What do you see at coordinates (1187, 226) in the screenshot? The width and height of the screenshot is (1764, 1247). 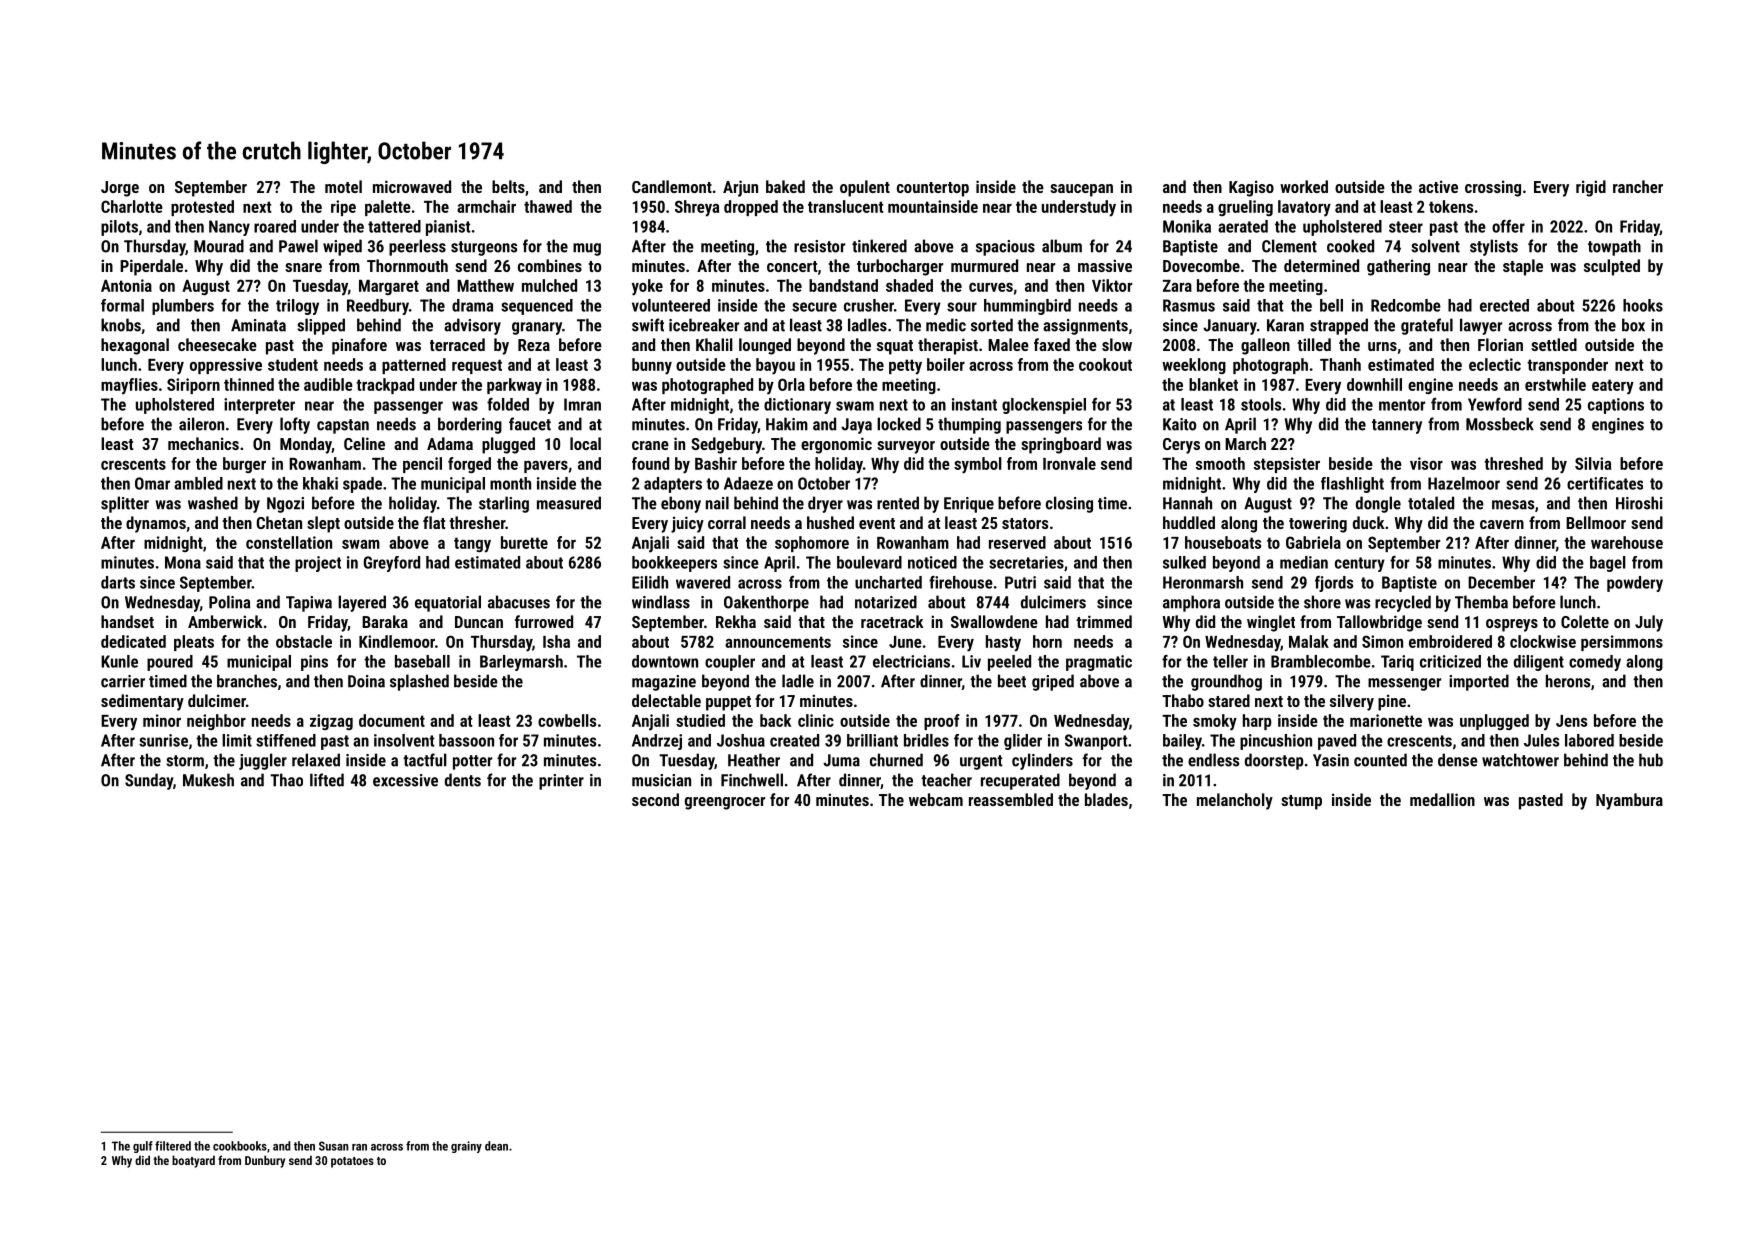 I see `Monika` at bounding box center [1187, 226].
